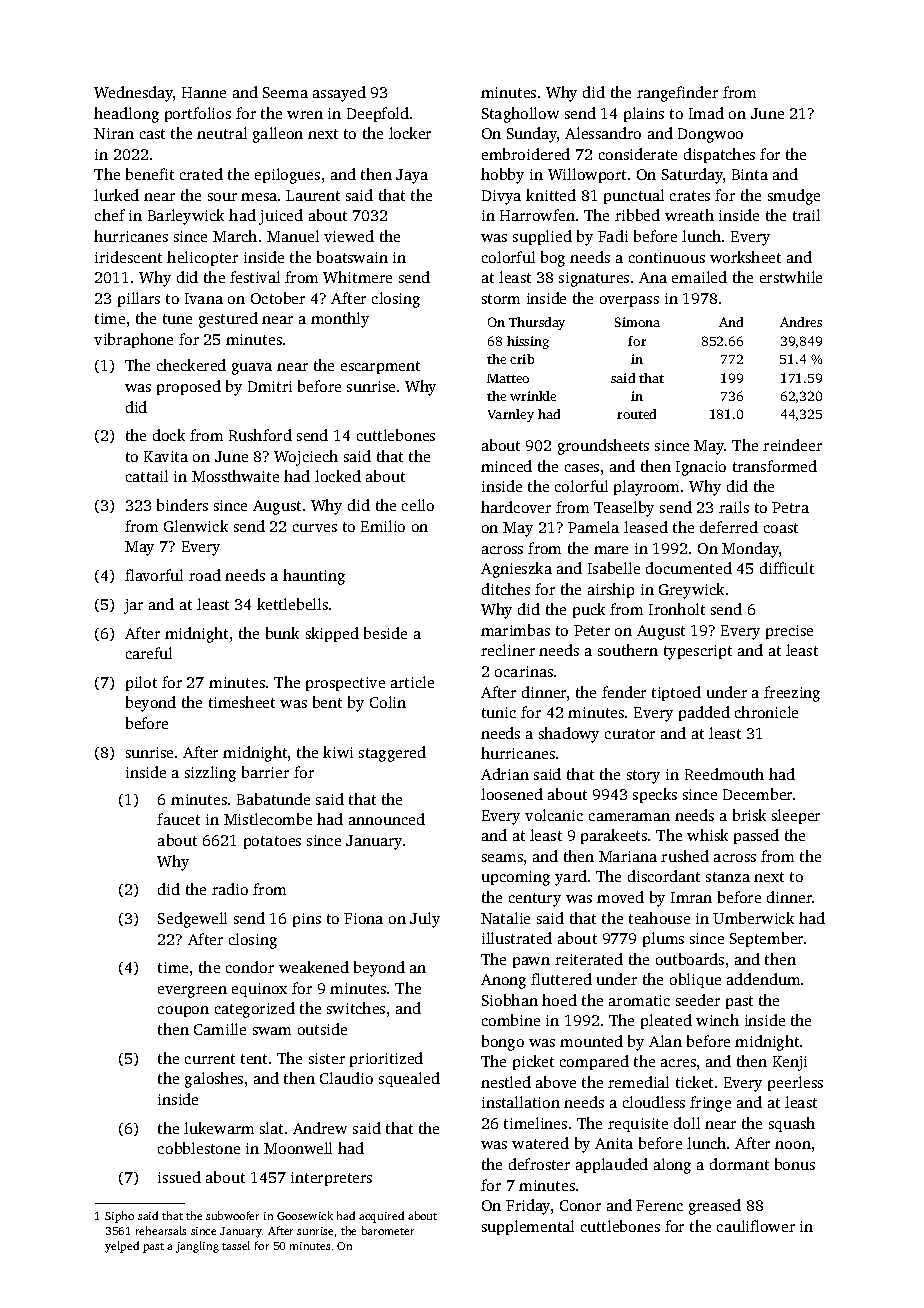 The width and height of the page is (924, 1308). I want to click on switches, so click(356, 1008).
